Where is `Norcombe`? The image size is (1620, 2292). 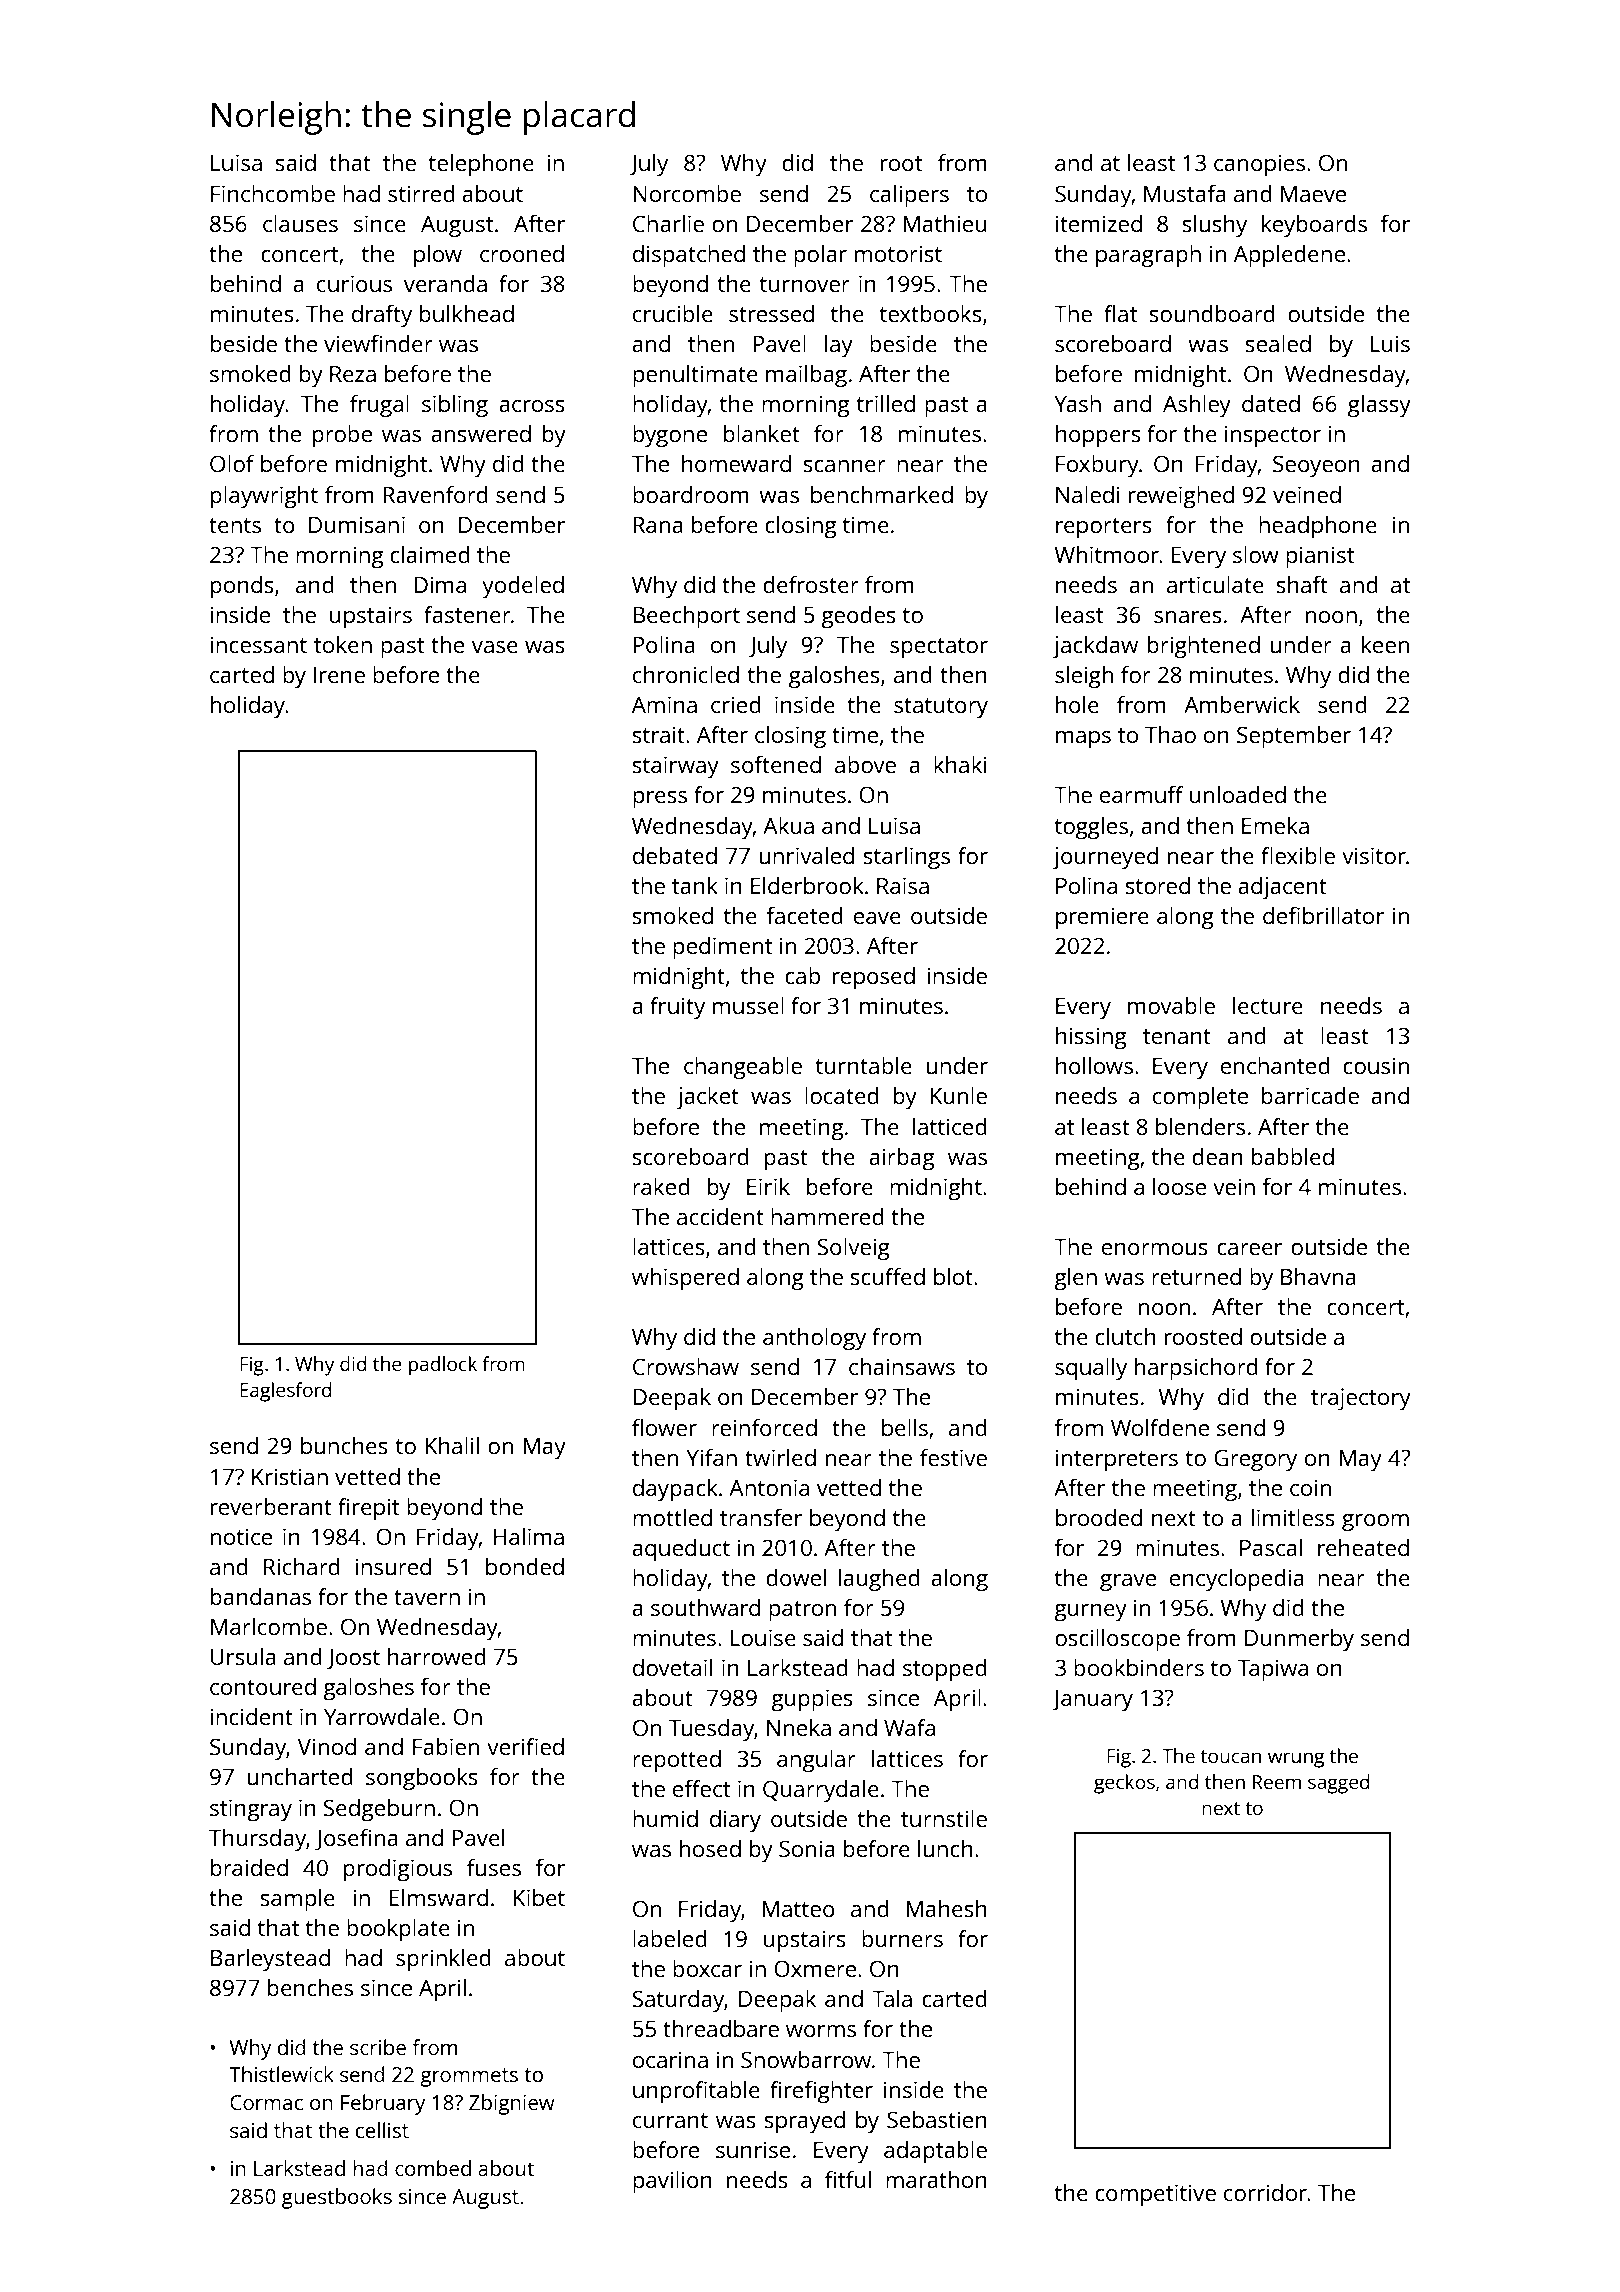 Norcombe is located at coordinates (687, 193).
